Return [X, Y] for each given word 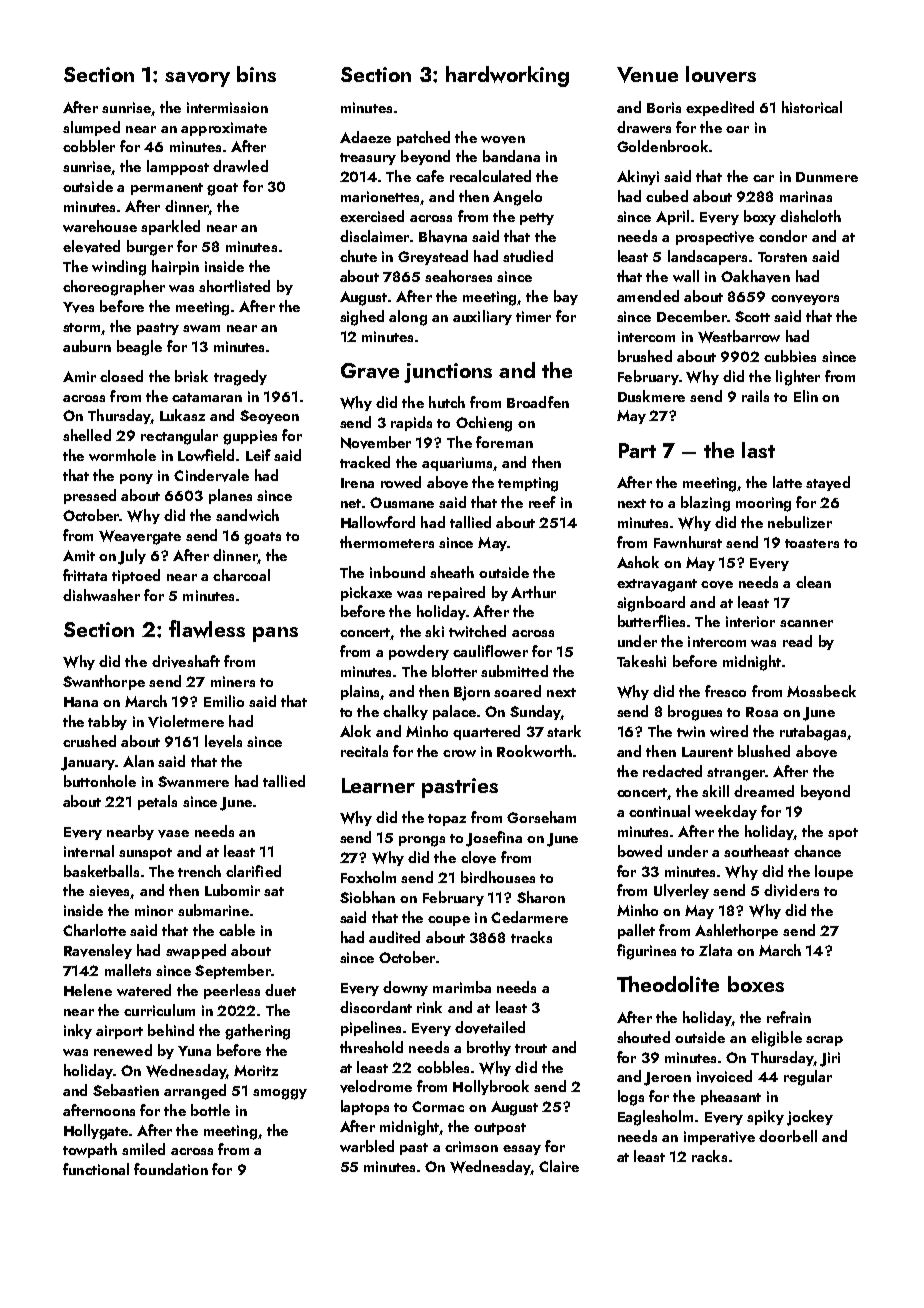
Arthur [533, 592]
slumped [91, 128]
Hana [81, 702]
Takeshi [641, 661]
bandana [511, 156]
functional [96, 1169]
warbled [367, 1146]
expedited [720, 108]
